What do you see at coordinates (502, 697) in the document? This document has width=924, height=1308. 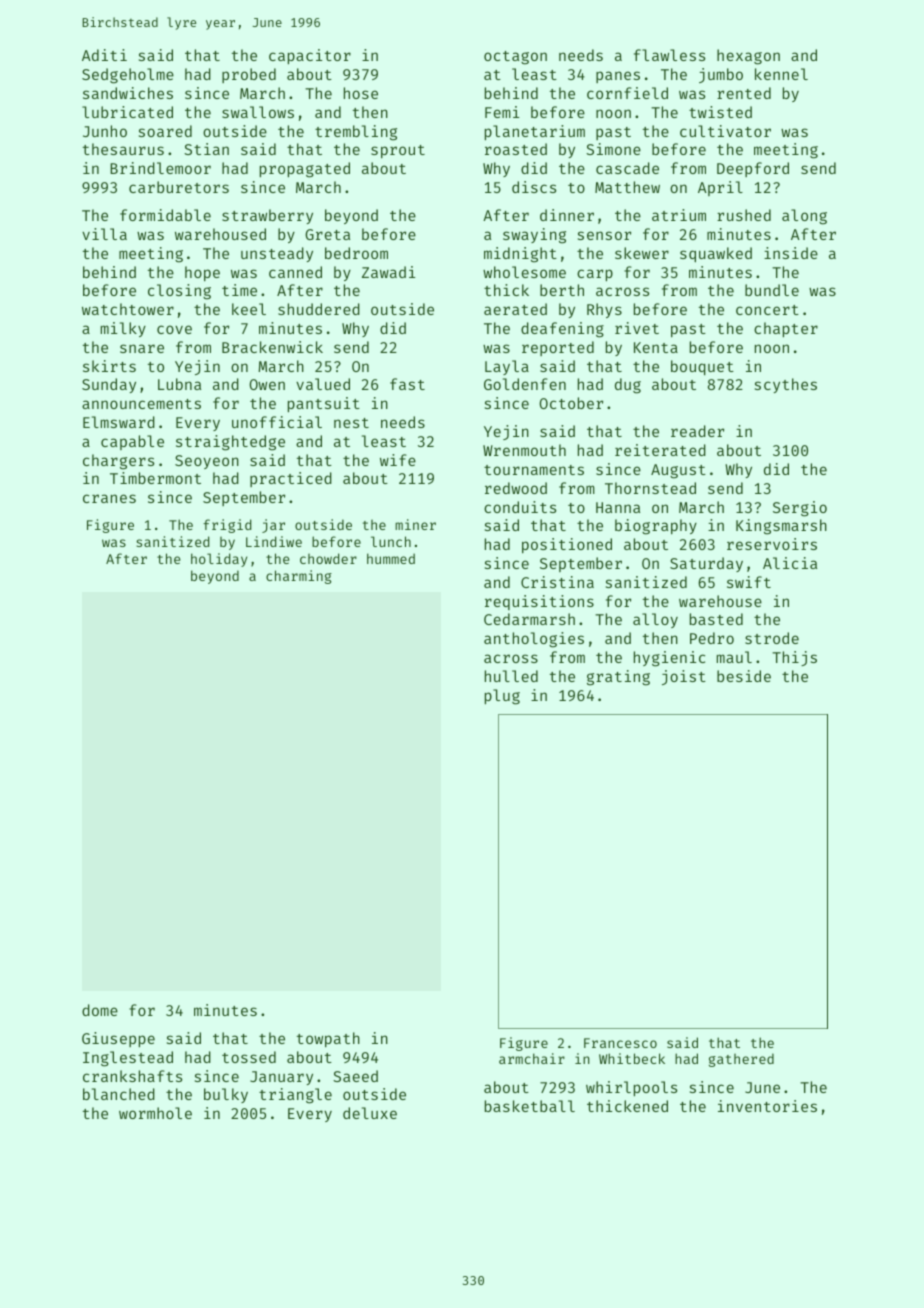 I see `plug` at bounding box center [502, 697].
